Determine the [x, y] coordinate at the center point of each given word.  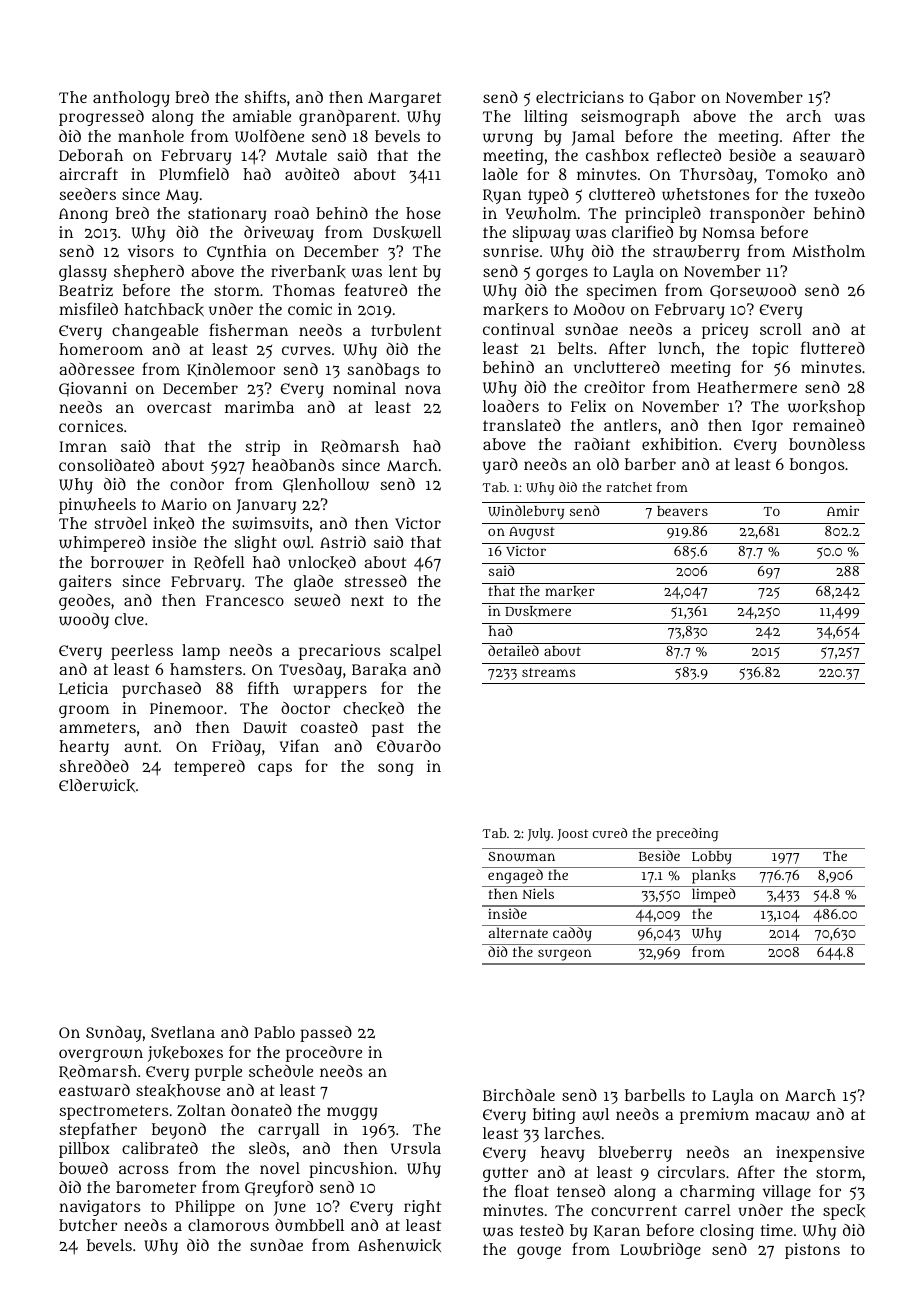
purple [218, 1073]
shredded [94, 766]
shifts [265, 96]
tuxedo [840, 194]
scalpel [415, 652]
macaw [782, 1116]
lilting [546, 118]
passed [326, 1034]
